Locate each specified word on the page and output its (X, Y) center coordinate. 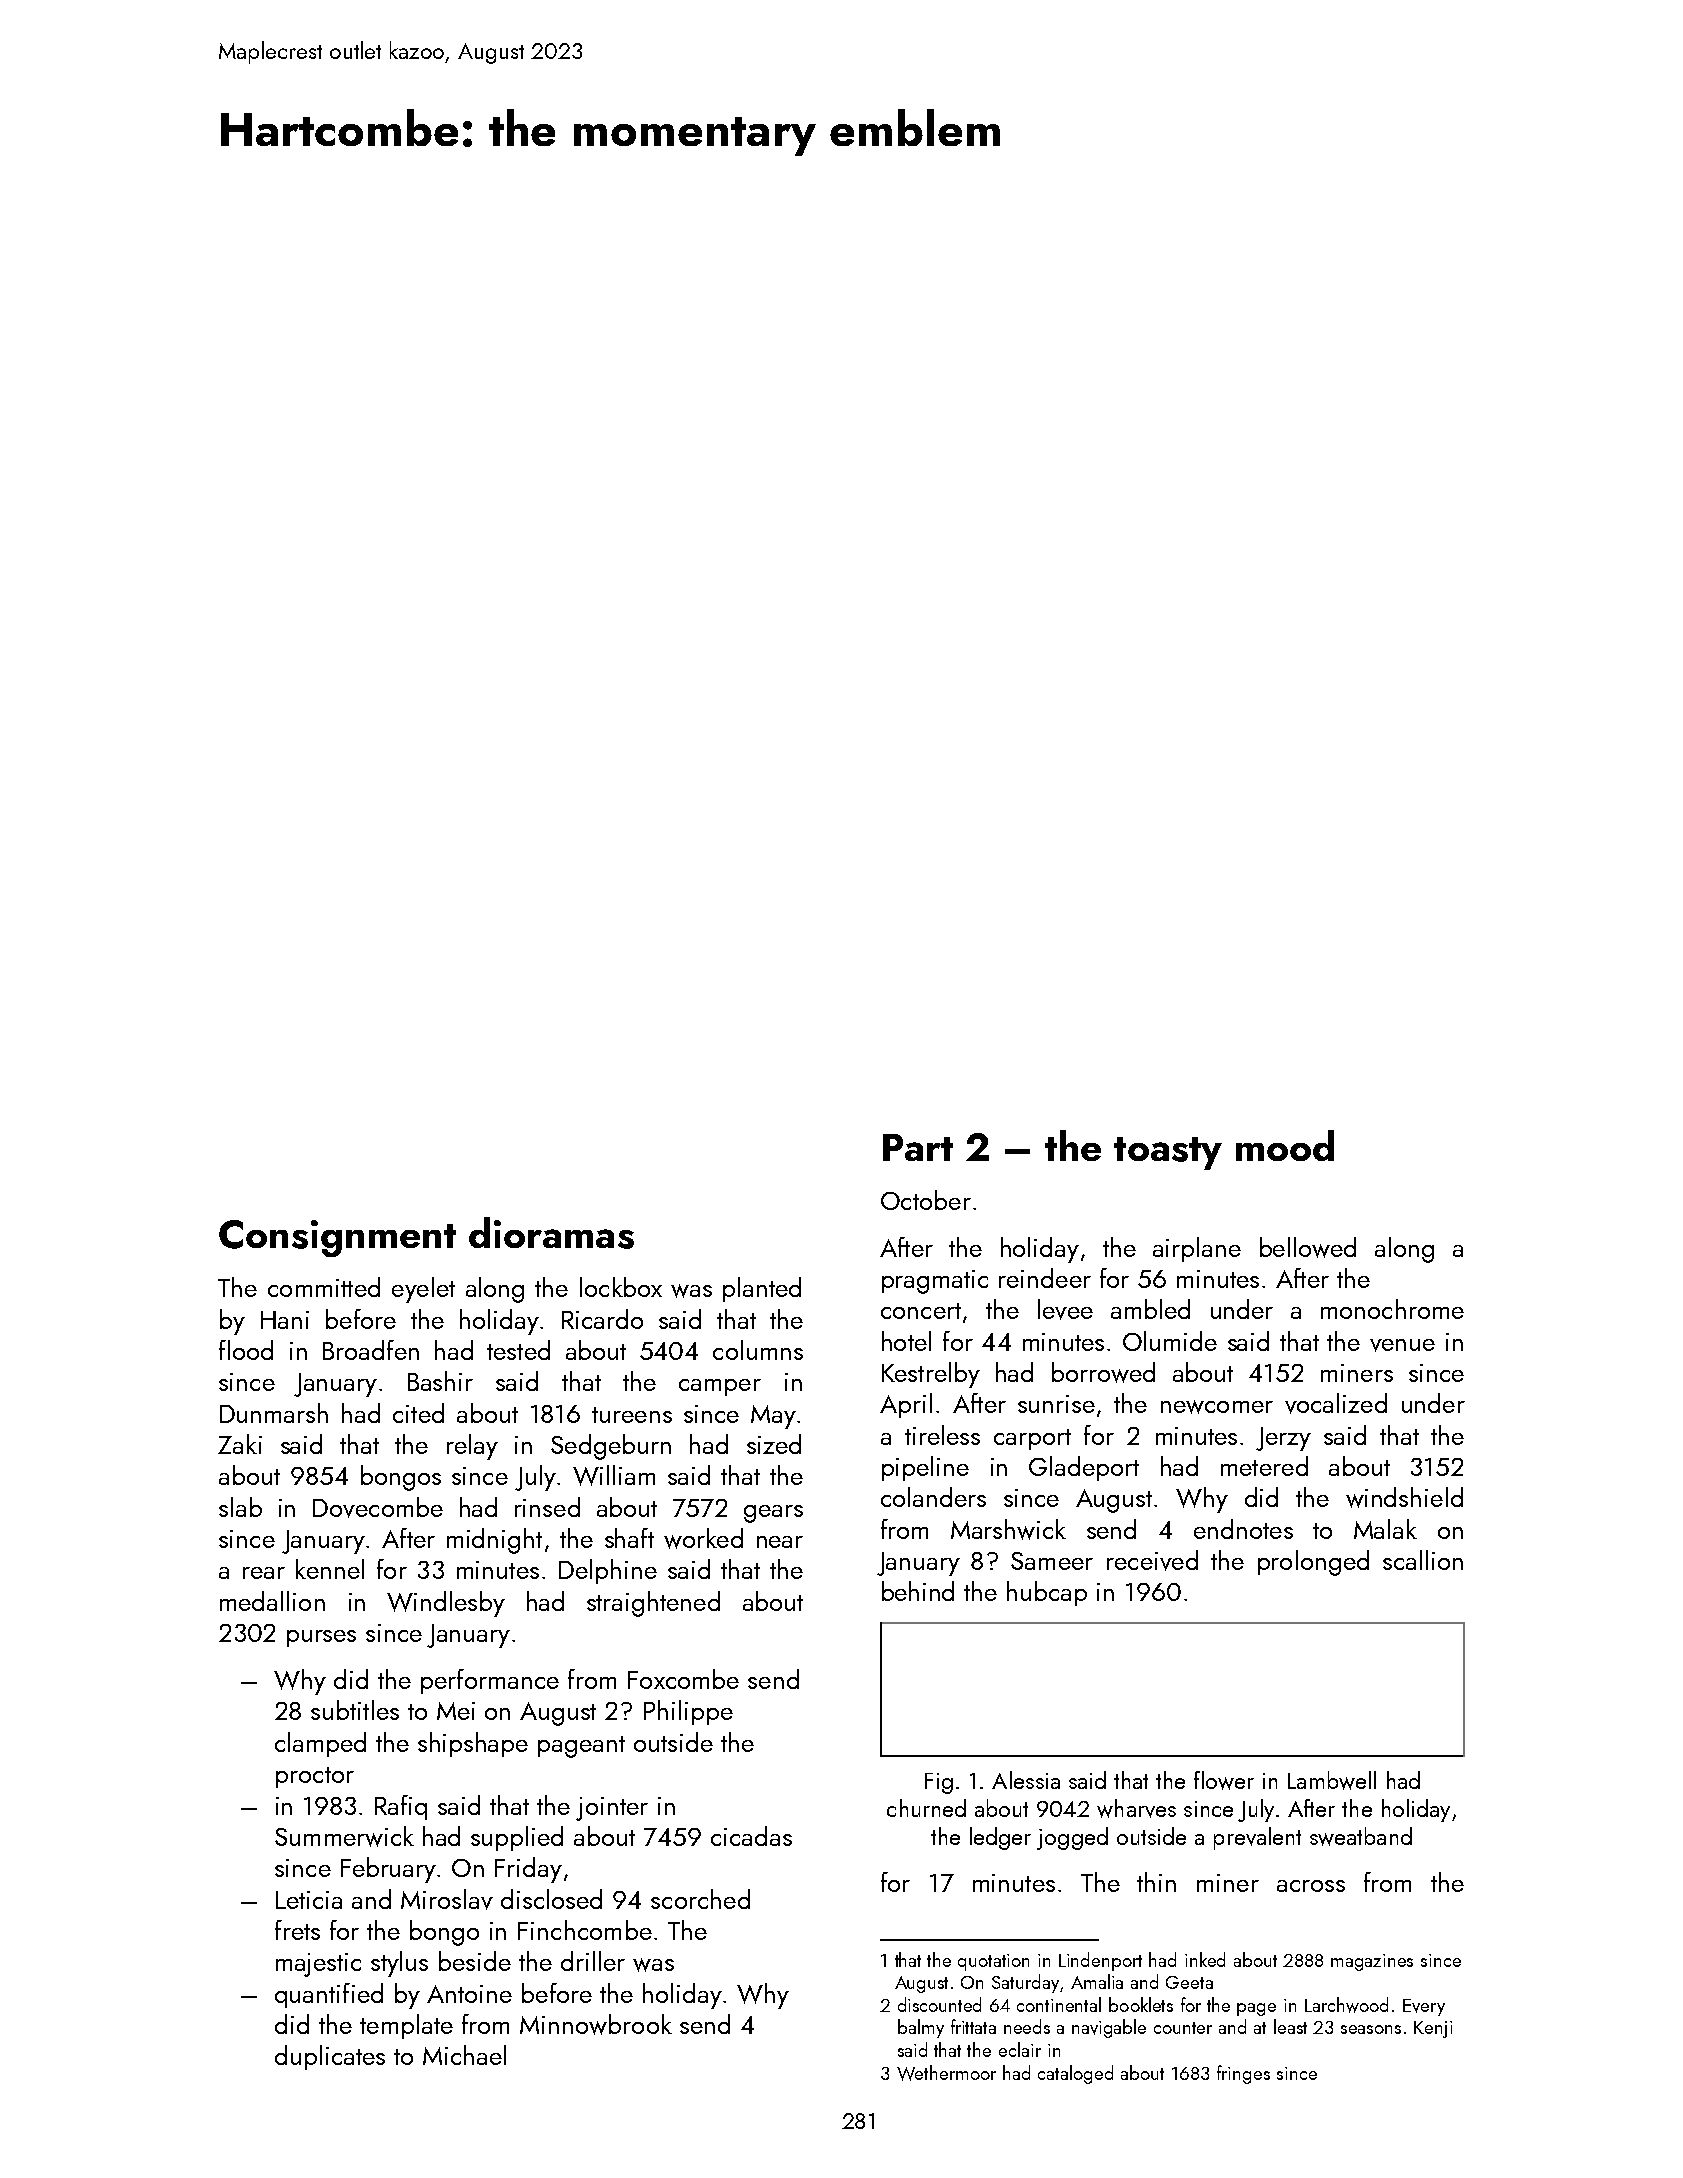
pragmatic (935, 1282)
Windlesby (446, 1604)
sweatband (1361, 1836)
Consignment (337, 1238)
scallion (1423, 1560)
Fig (939, 1783)
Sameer (1052, 1561)
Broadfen (371, 1350)
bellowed (1308, 1247)
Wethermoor (946, 2073)
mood (1285, 1145)
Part (918, 1147)
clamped (320, 1744)
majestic (318, 1965)
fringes (1243, 2074)
